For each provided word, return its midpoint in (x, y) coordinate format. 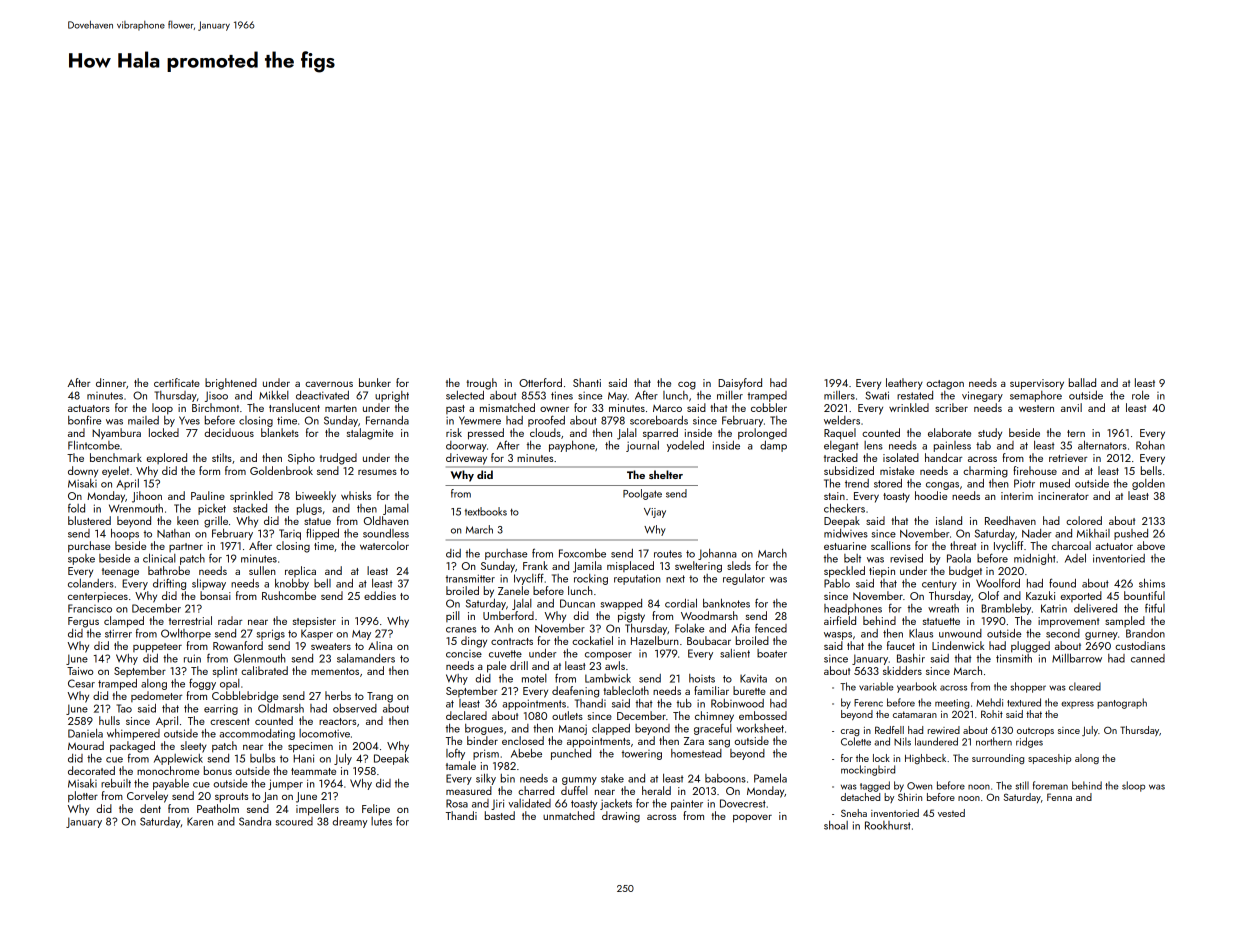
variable (876, 686)
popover (752, 818)
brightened (231, 384)
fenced (771, 628)
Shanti (587, 382)
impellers (317, 810)
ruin (192, 658)
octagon (945, 385)
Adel (1075, 558)
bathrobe (169, 570)
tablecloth (626, 690)
